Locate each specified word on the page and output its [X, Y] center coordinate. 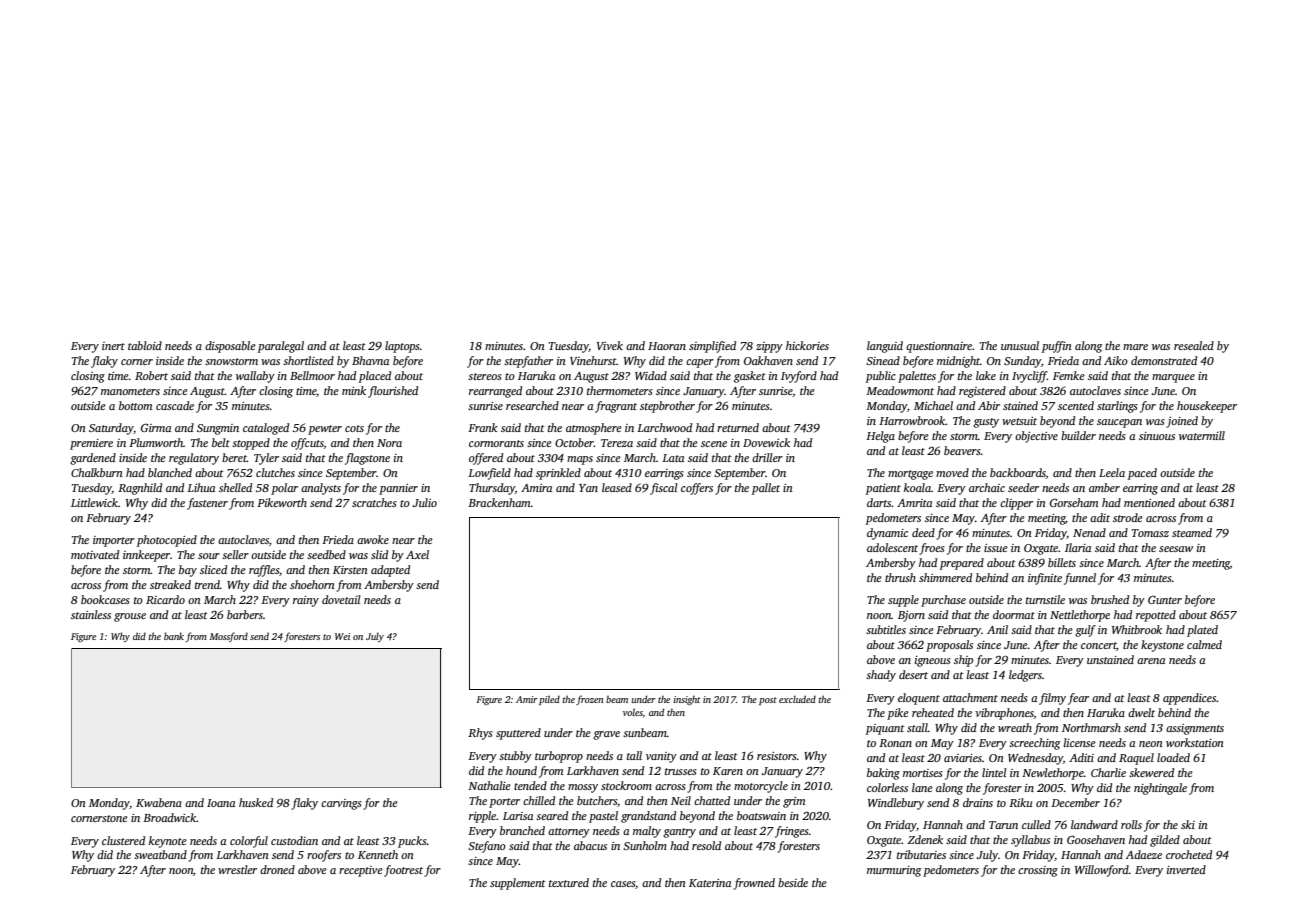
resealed [1194, 345]
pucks [412, 842]
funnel [1080, 579]
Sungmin [218, 429]
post [768, 701]
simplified [712, 347]
